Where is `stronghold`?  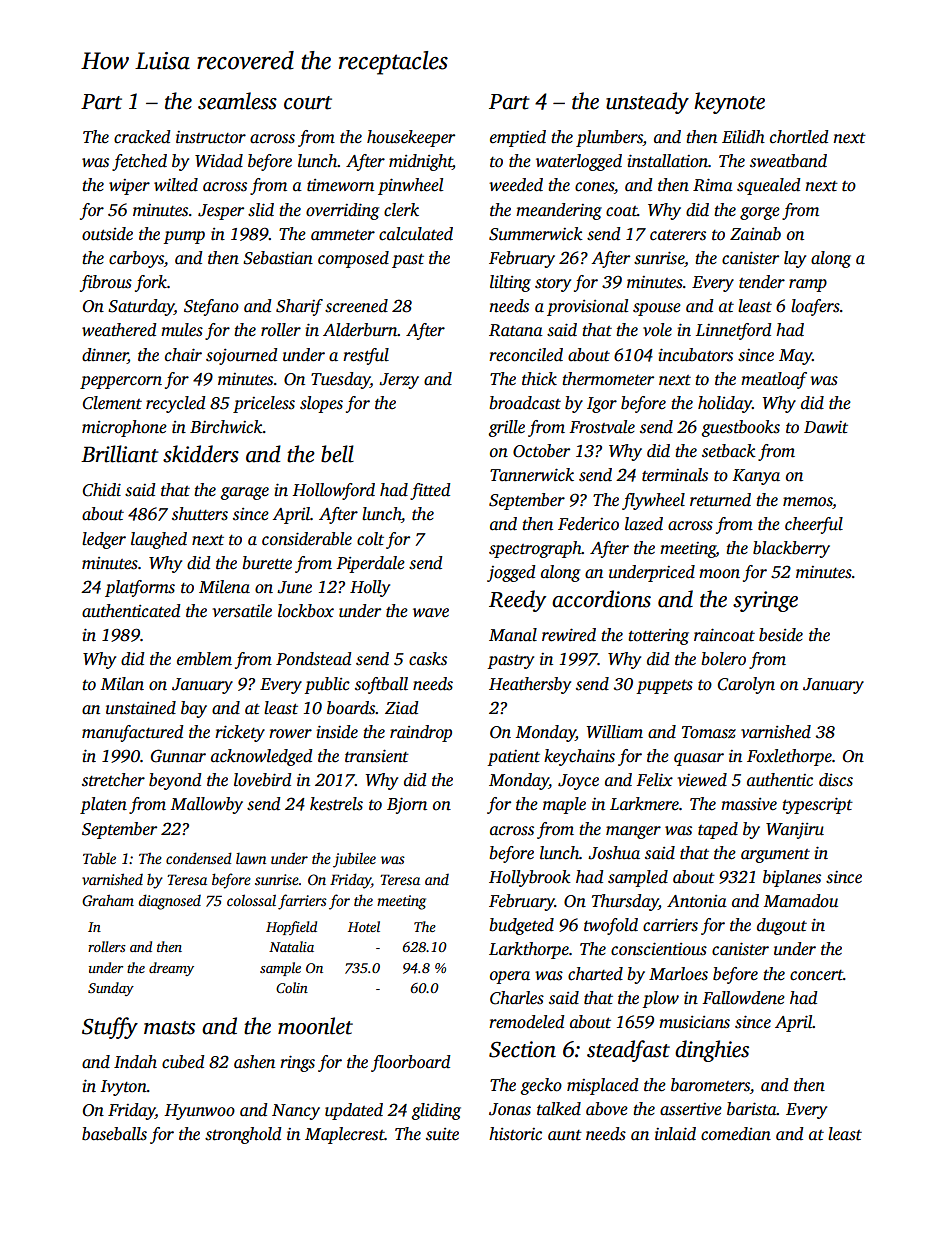
stronghold is located at coordinates (243, 1135).
